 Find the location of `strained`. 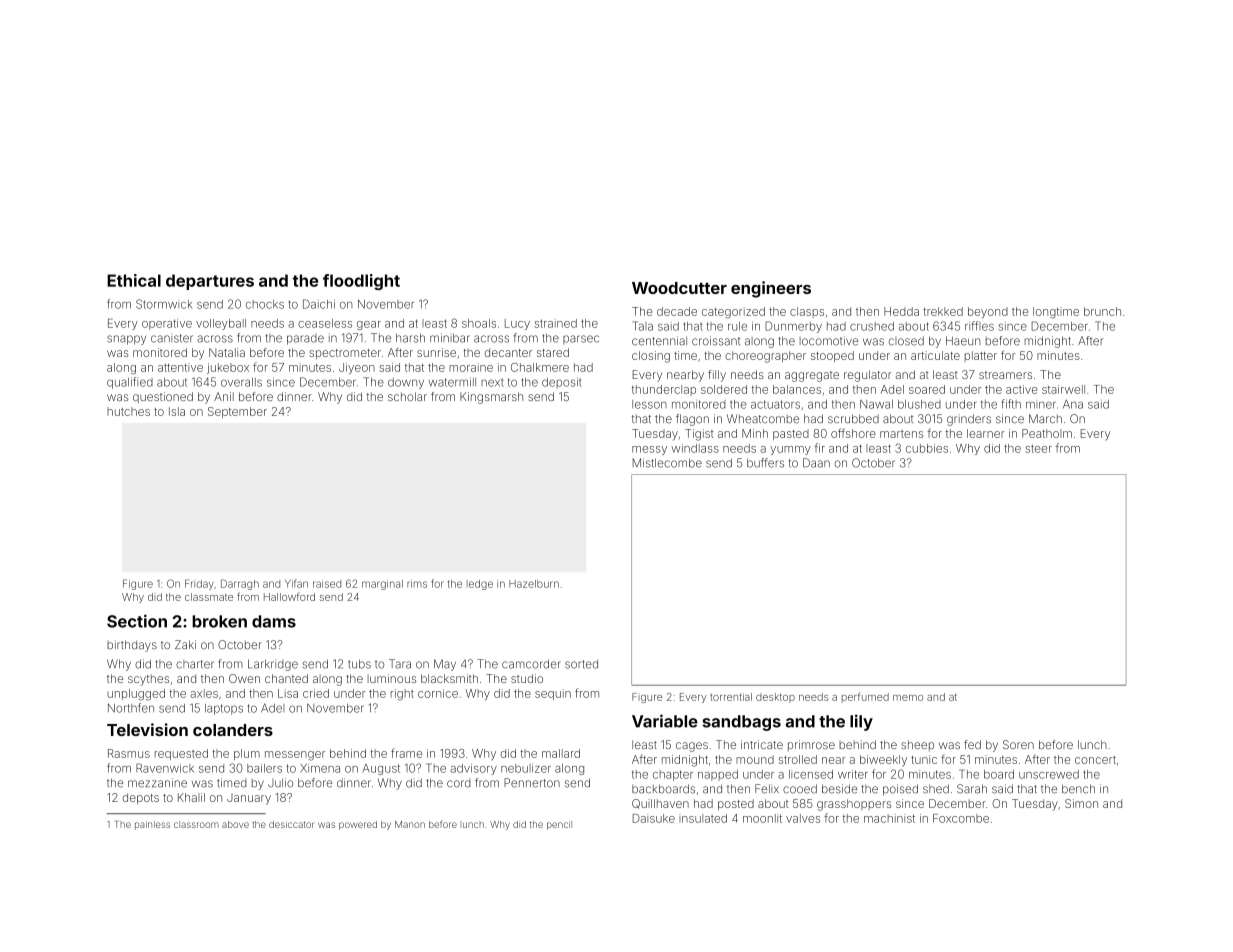

strained is located at coordinates (555, 323).
